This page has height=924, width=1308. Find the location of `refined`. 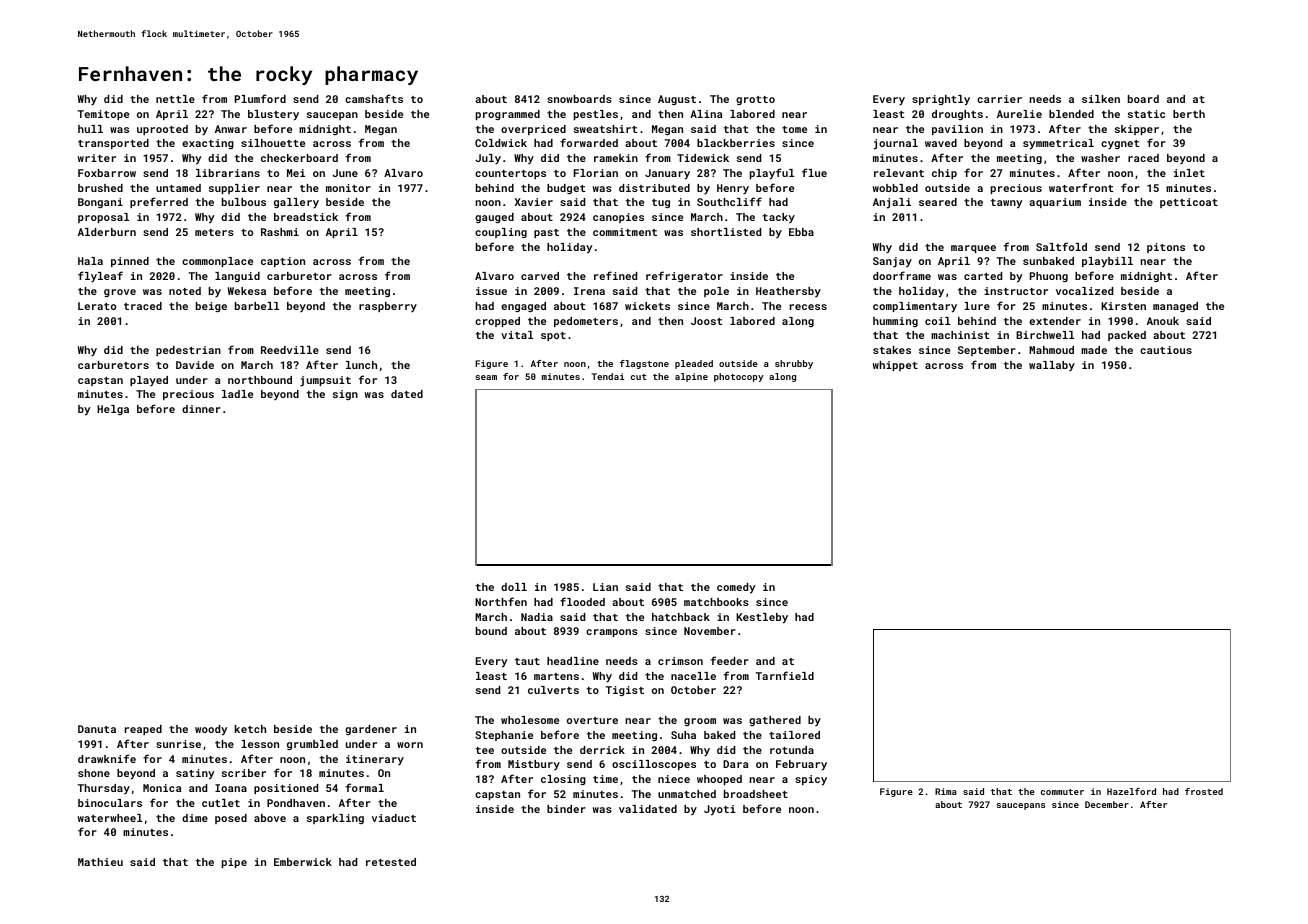

refined is located at coordinates (615, 275).
